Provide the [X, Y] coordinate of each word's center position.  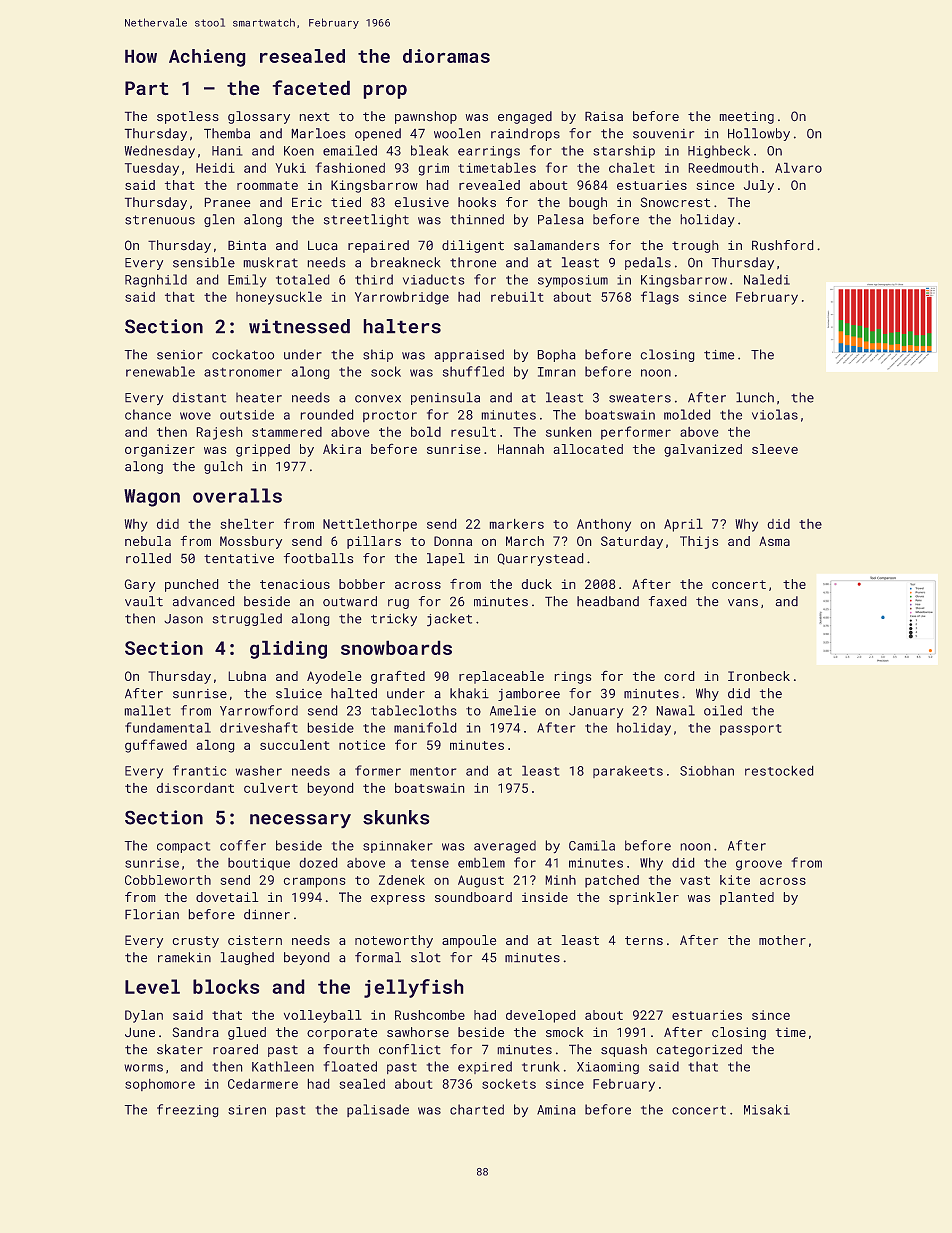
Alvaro [798, 167]
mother [782, 940]
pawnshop [426, 117]
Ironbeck [759, 676]
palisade [378, 1110]
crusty [195, 942]
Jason [183, 619]
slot [426, 957]
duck [536, 584]
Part [147, 88]
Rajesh [219, 433]
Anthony [604, 525]
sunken [569, 432]
